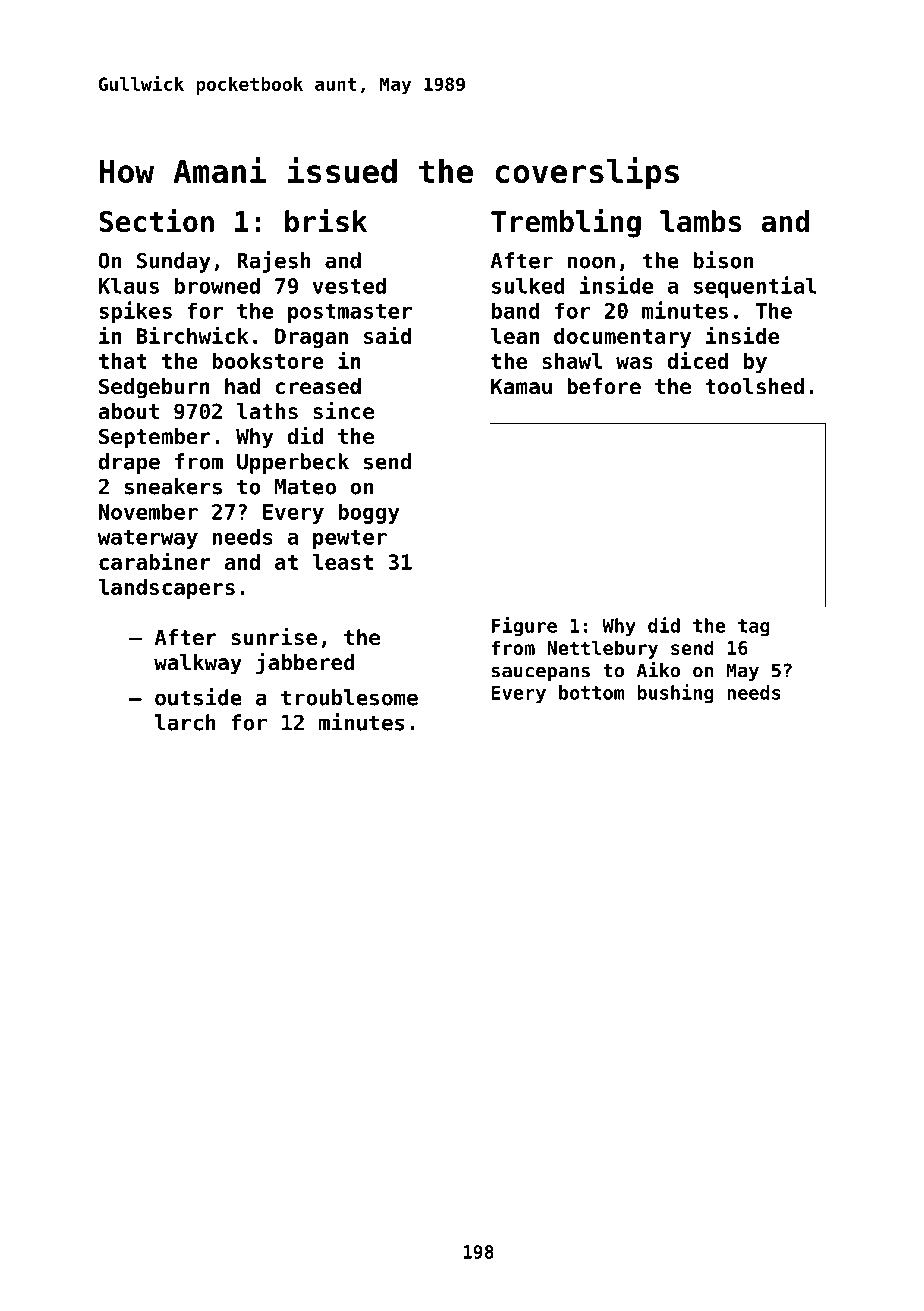 The height and width of the screenshot is (1311, 924). I want to click on Rajesh, so click(273, 262).
